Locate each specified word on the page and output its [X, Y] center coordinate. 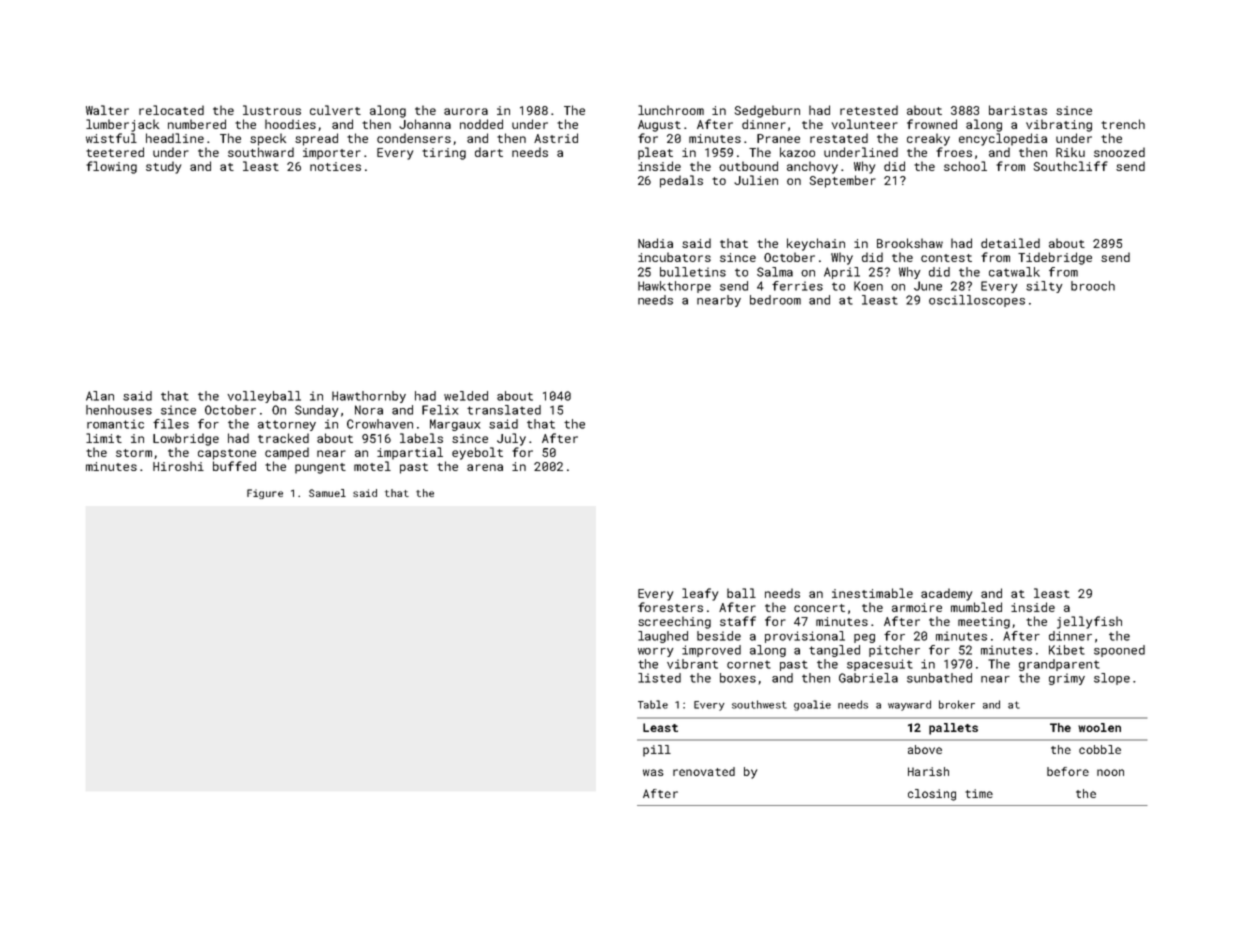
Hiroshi [178, 466]
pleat [655, 153]
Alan [100, 396]
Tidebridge [1055, 258]
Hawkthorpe [674, 287]
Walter [107, 110]
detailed [1010, 243]
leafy [700, 594]
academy [946, 594]
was [653, 772]
